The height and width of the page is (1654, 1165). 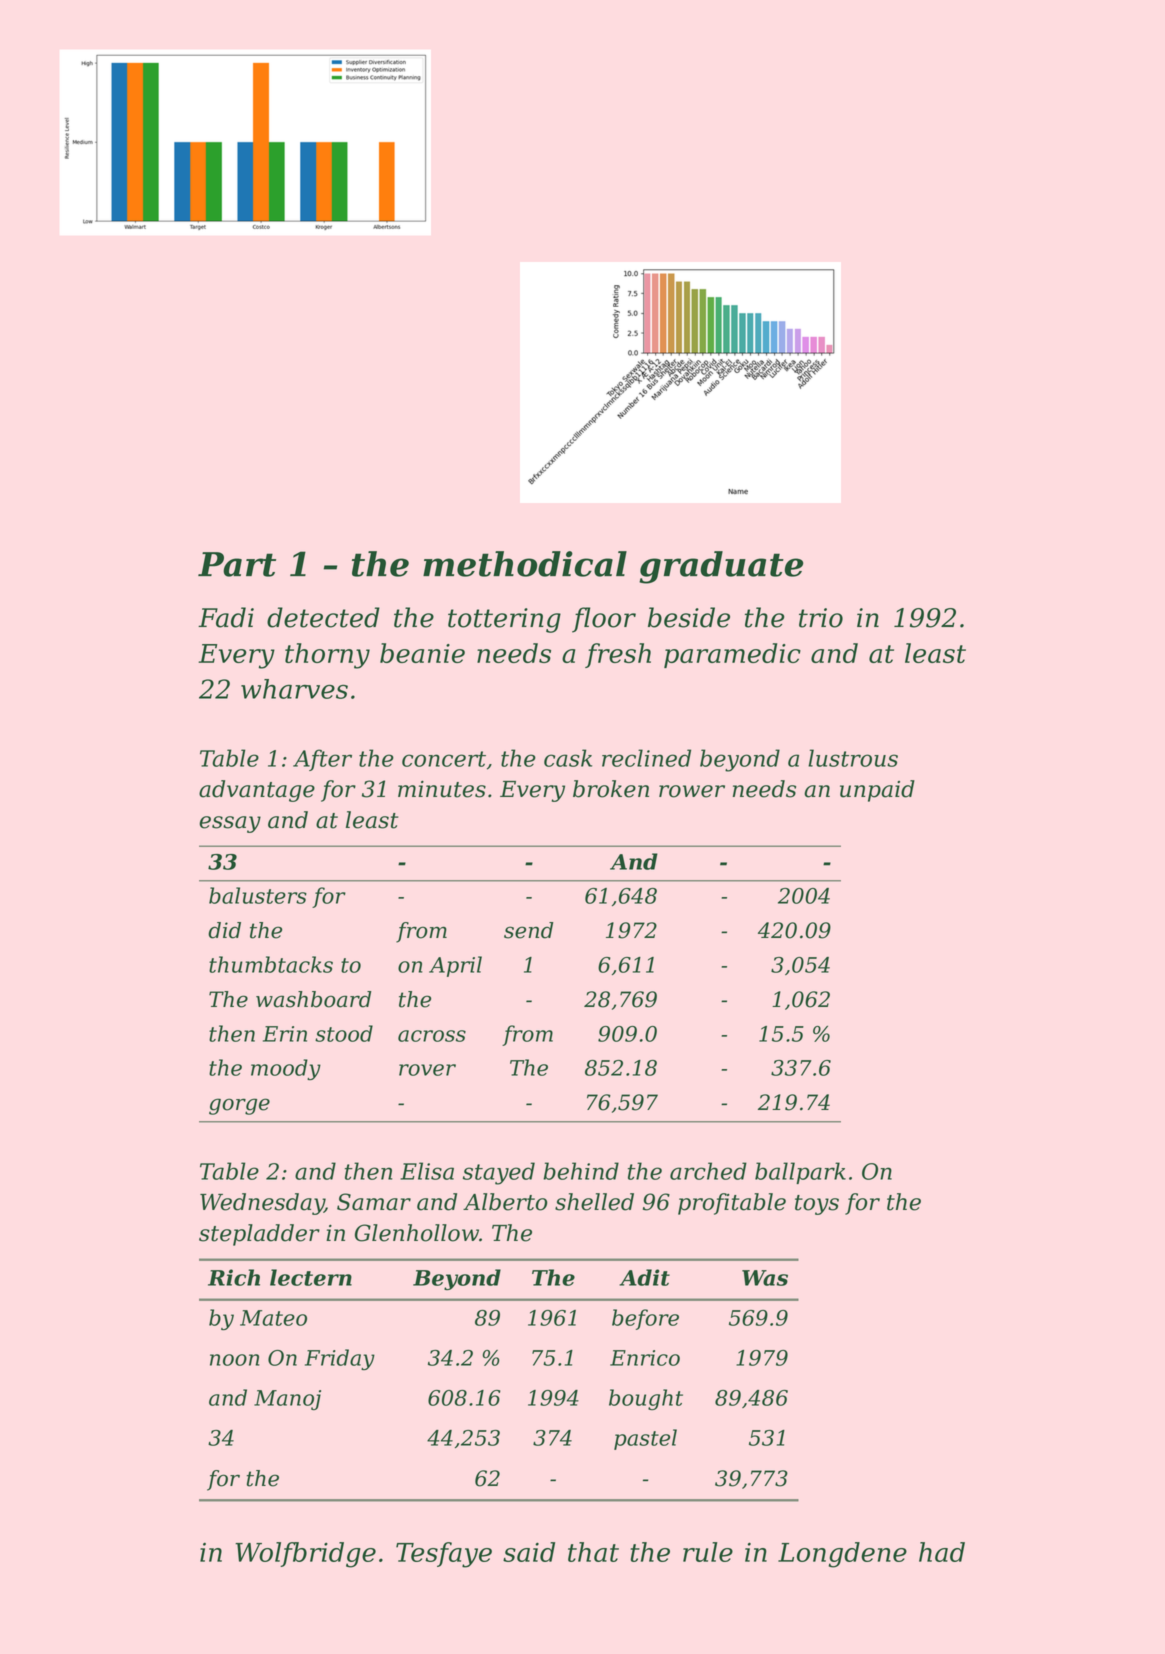 What do you see at coordinates (821, 618) in the page?
I see `trio` at bounding box center [821, 618].
